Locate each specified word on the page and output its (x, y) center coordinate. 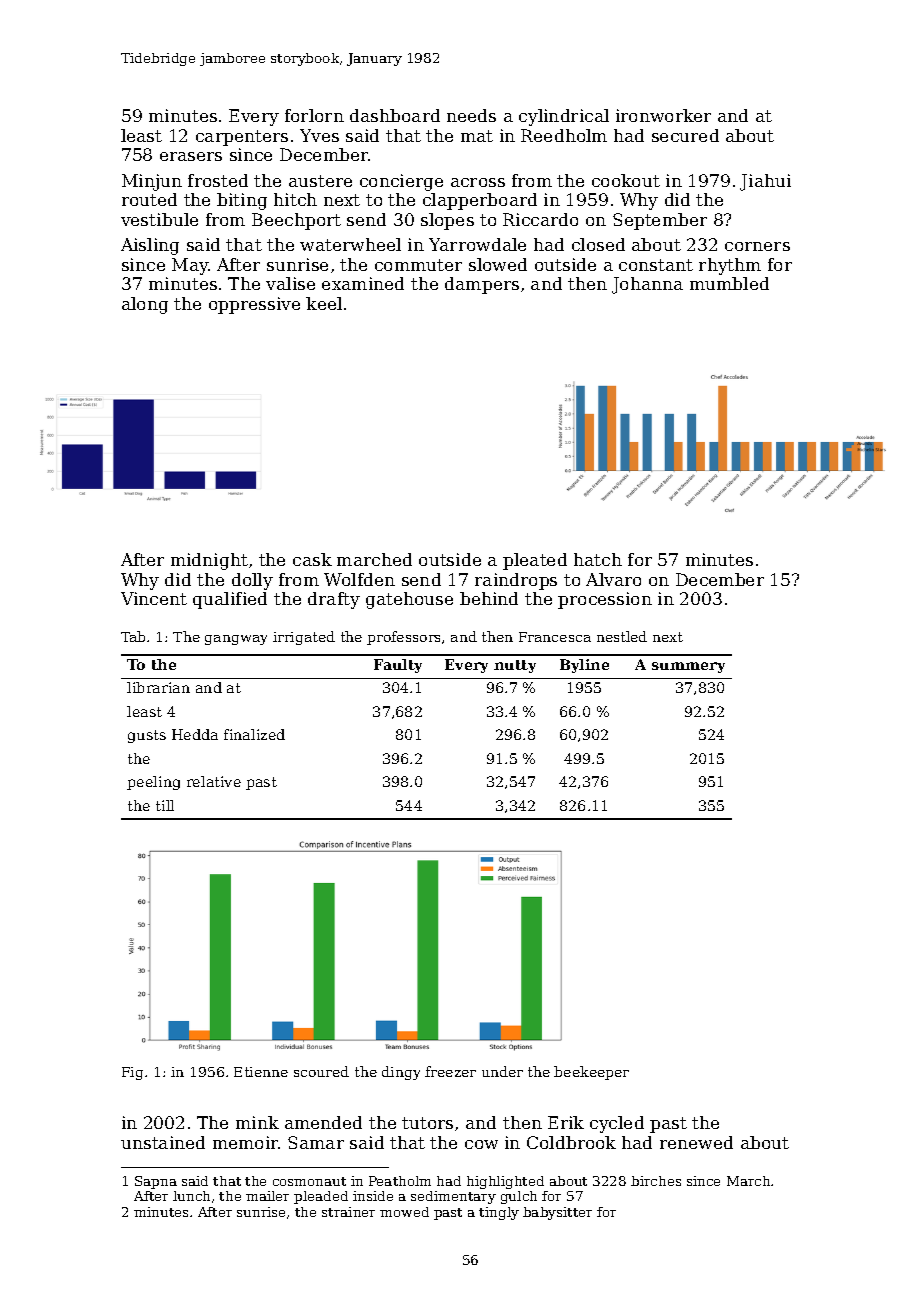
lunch (191, 1196)
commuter (418, 265)
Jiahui (765, 182)
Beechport (296, 221)
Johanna (647, 285)
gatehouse (409, 600)
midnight (209, 561)
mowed (404, 1212)
